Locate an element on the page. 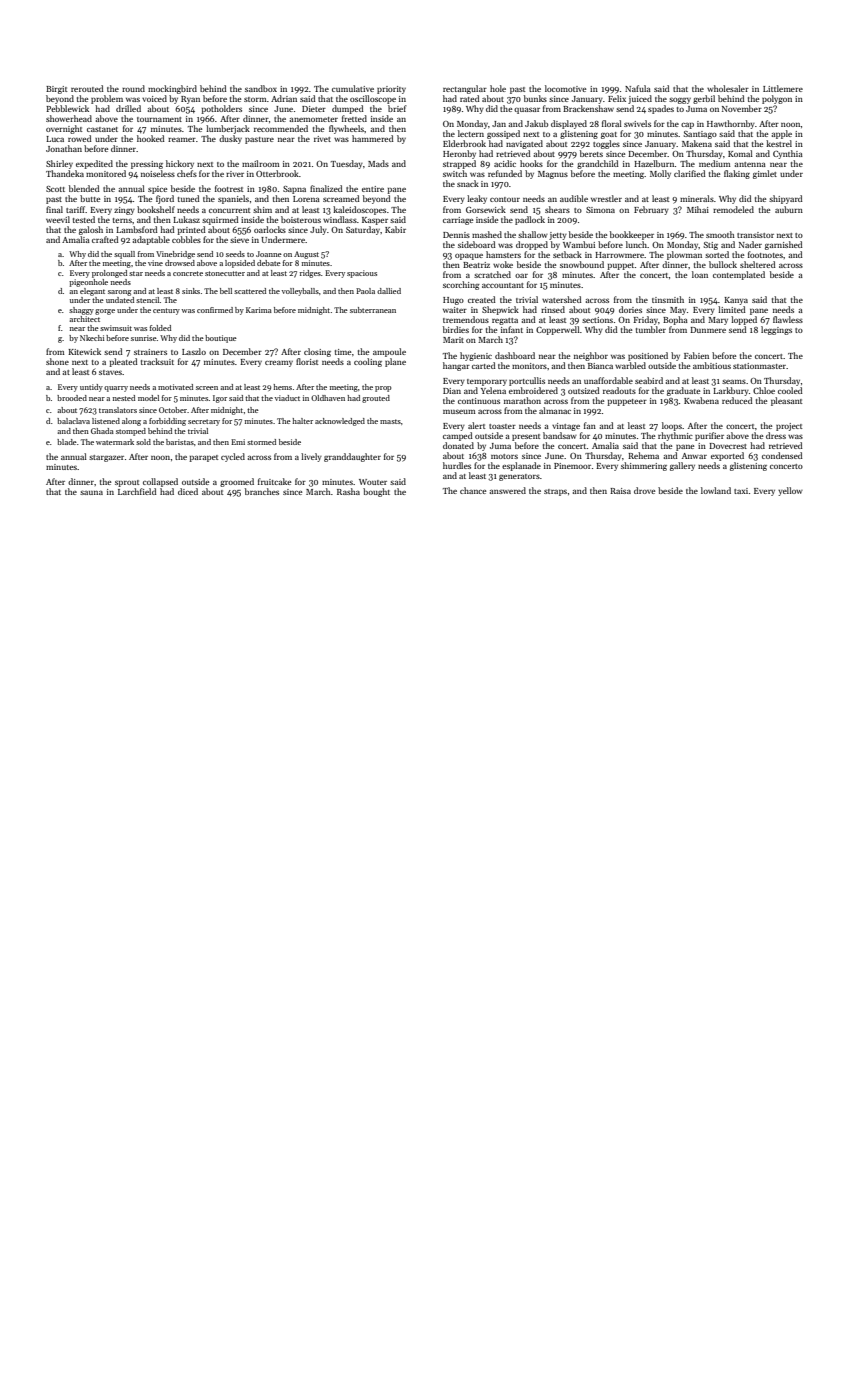 This document has height=1400, width=849. Dovecrest is located at coordinates (728, 446).
